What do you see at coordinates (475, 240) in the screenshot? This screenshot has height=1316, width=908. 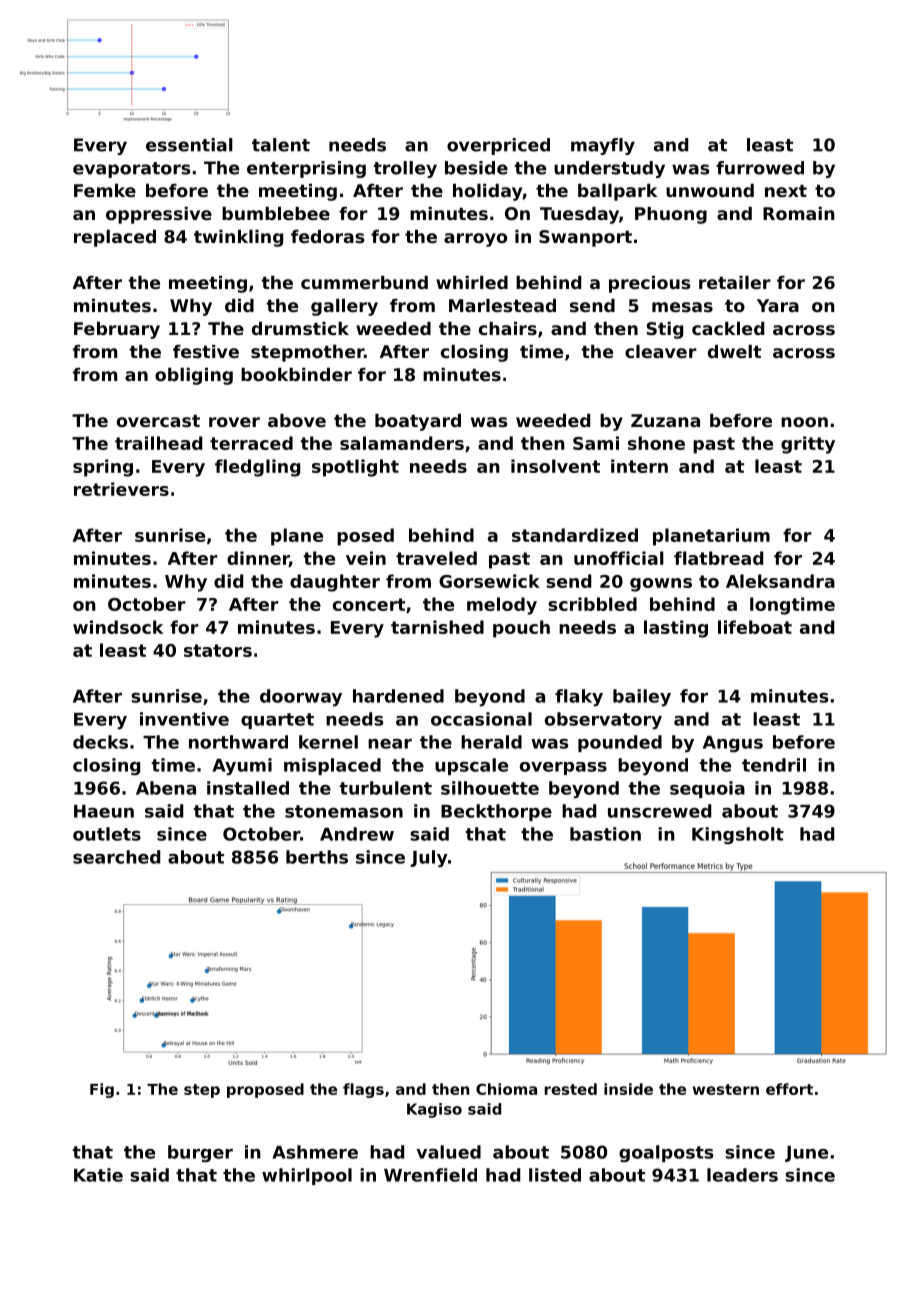 I see `arroyo` at bounding box center [475, 240].
